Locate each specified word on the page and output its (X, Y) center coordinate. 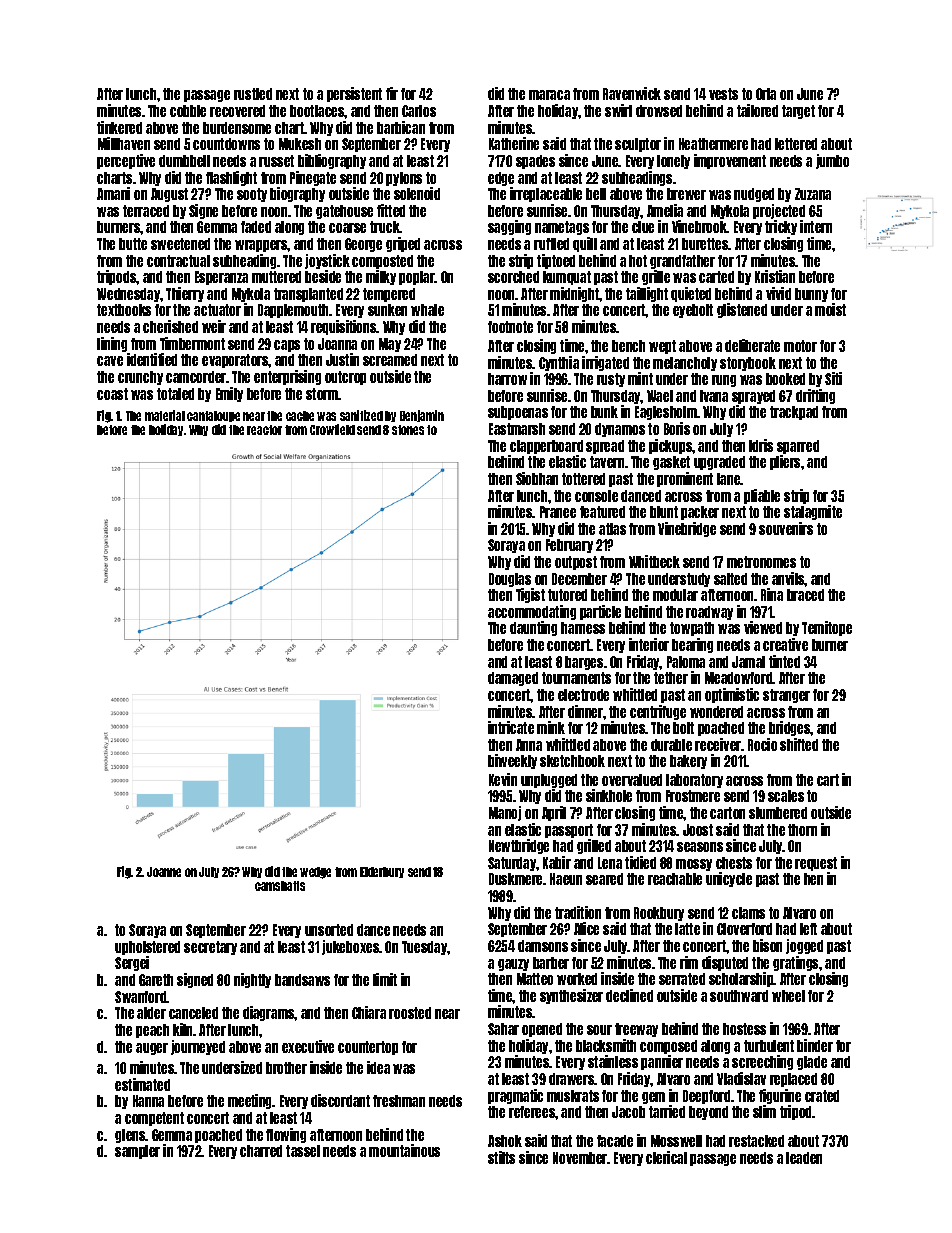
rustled (253, 94)
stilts (501, 1157)
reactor (264, 430)
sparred (798, 447)
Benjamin (422, 416)
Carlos (419, 111)
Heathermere (713, 144)
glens (130, 1136)
